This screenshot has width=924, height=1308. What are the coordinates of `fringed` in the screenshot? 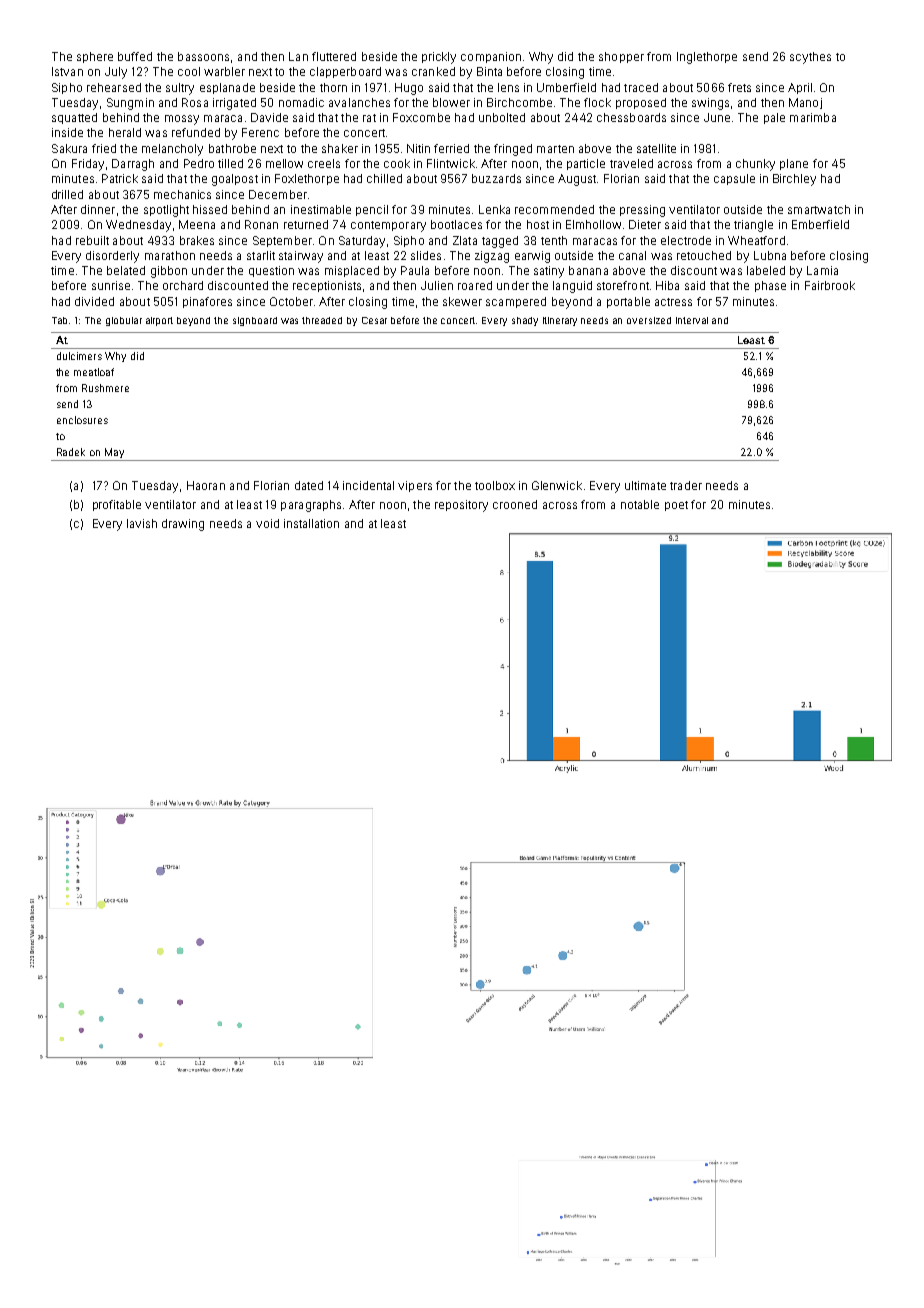 It's located at (513, 150).
